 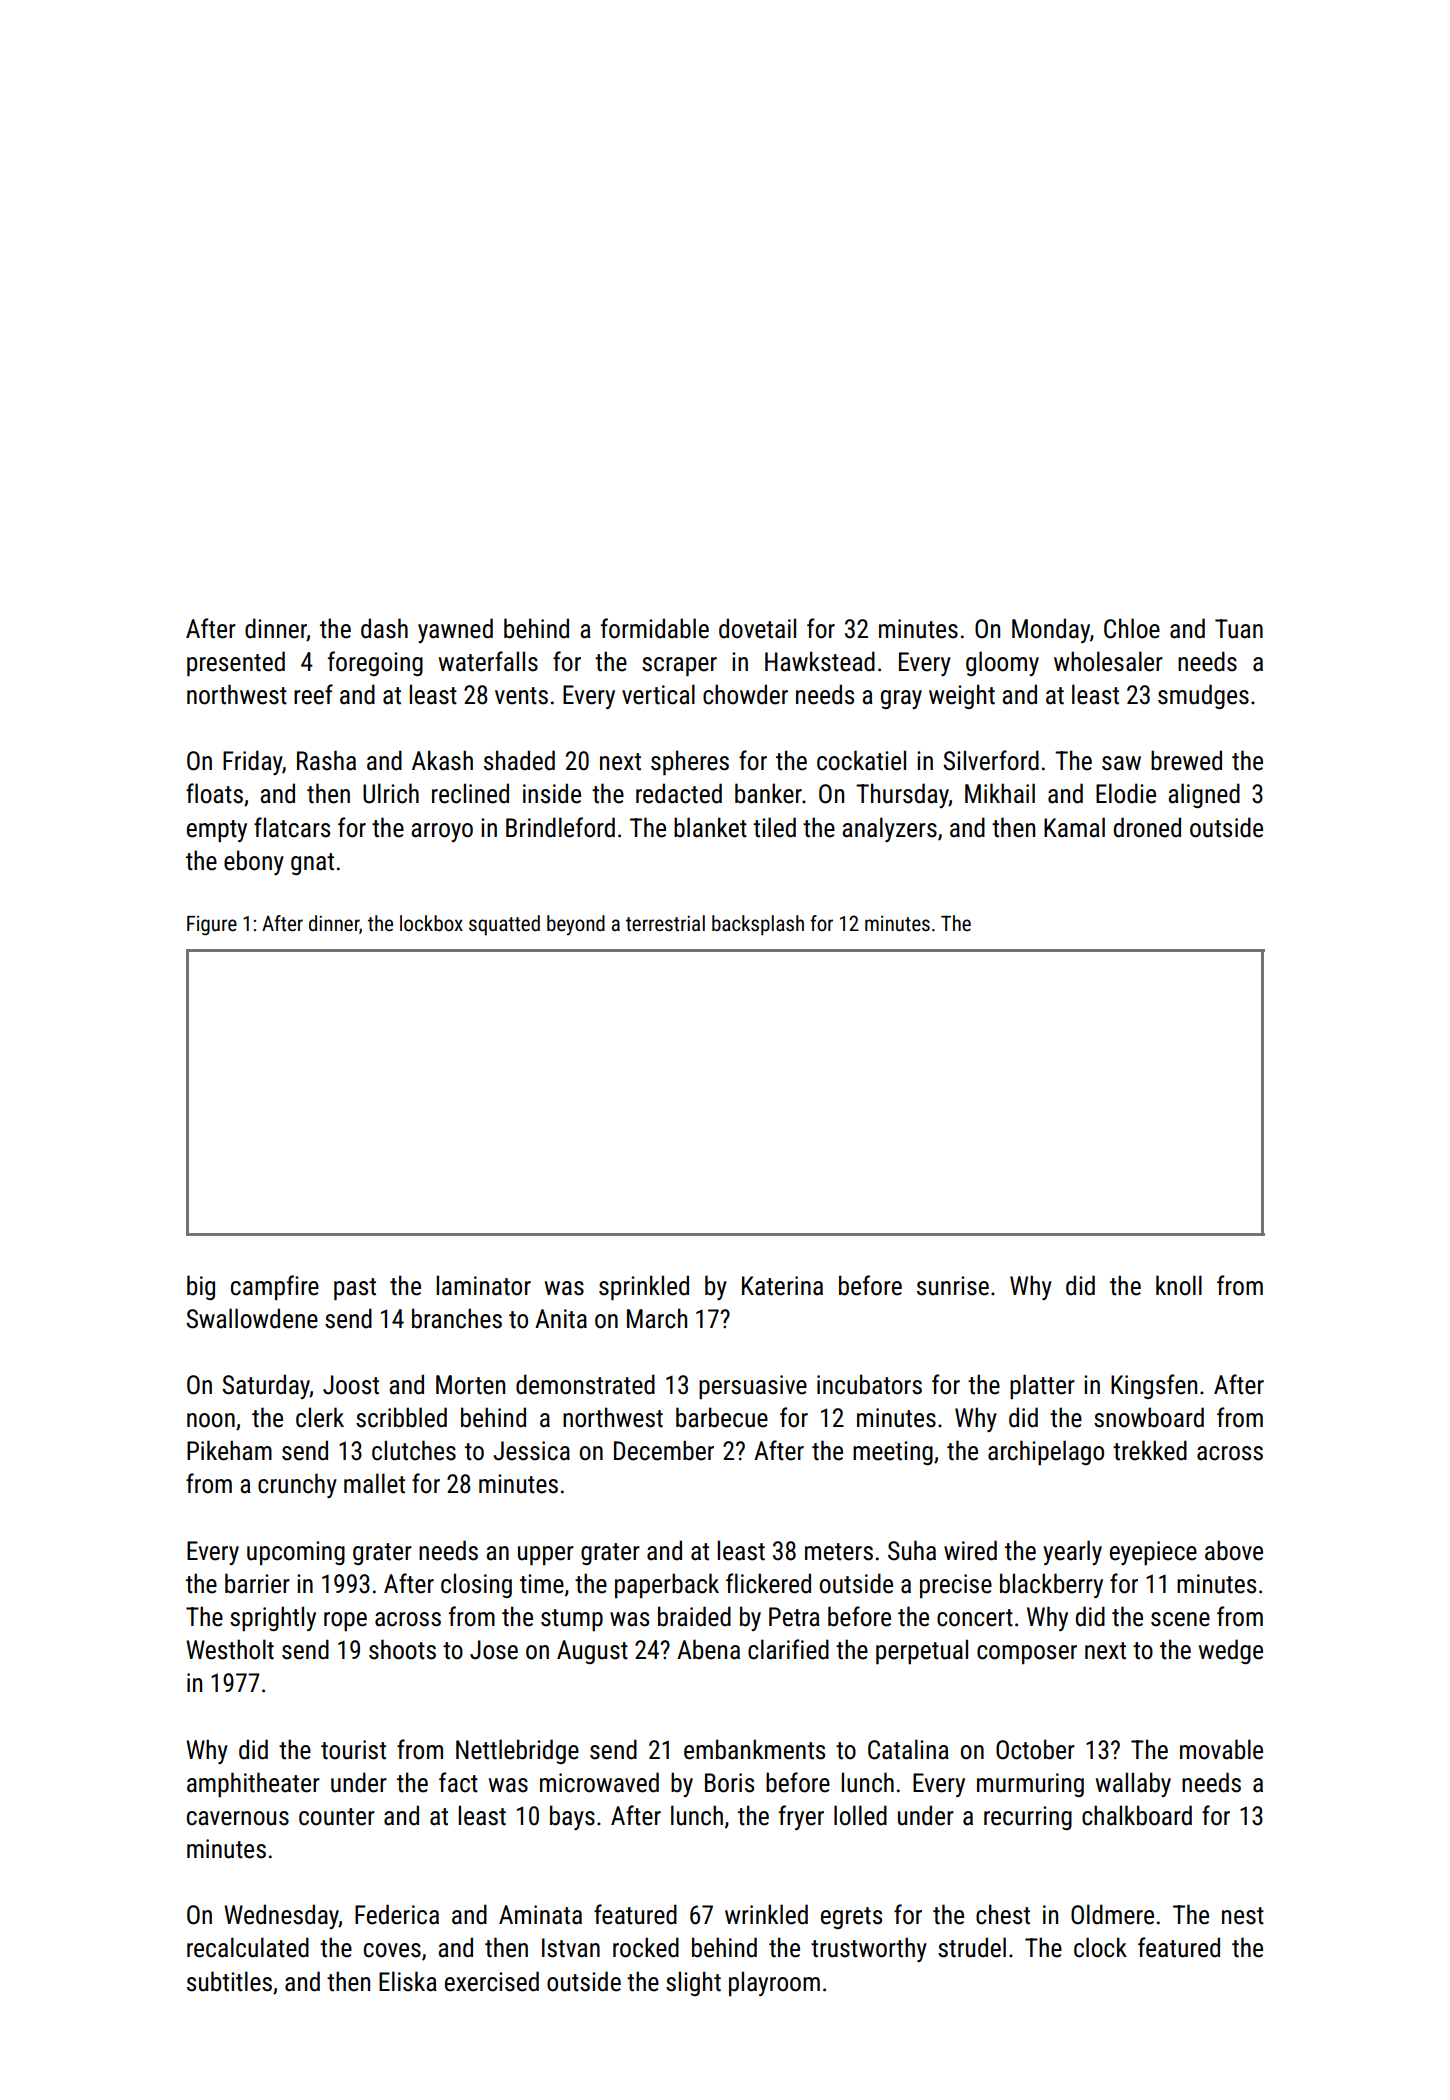 I want to click on banker, so click(x=768, y=793).
